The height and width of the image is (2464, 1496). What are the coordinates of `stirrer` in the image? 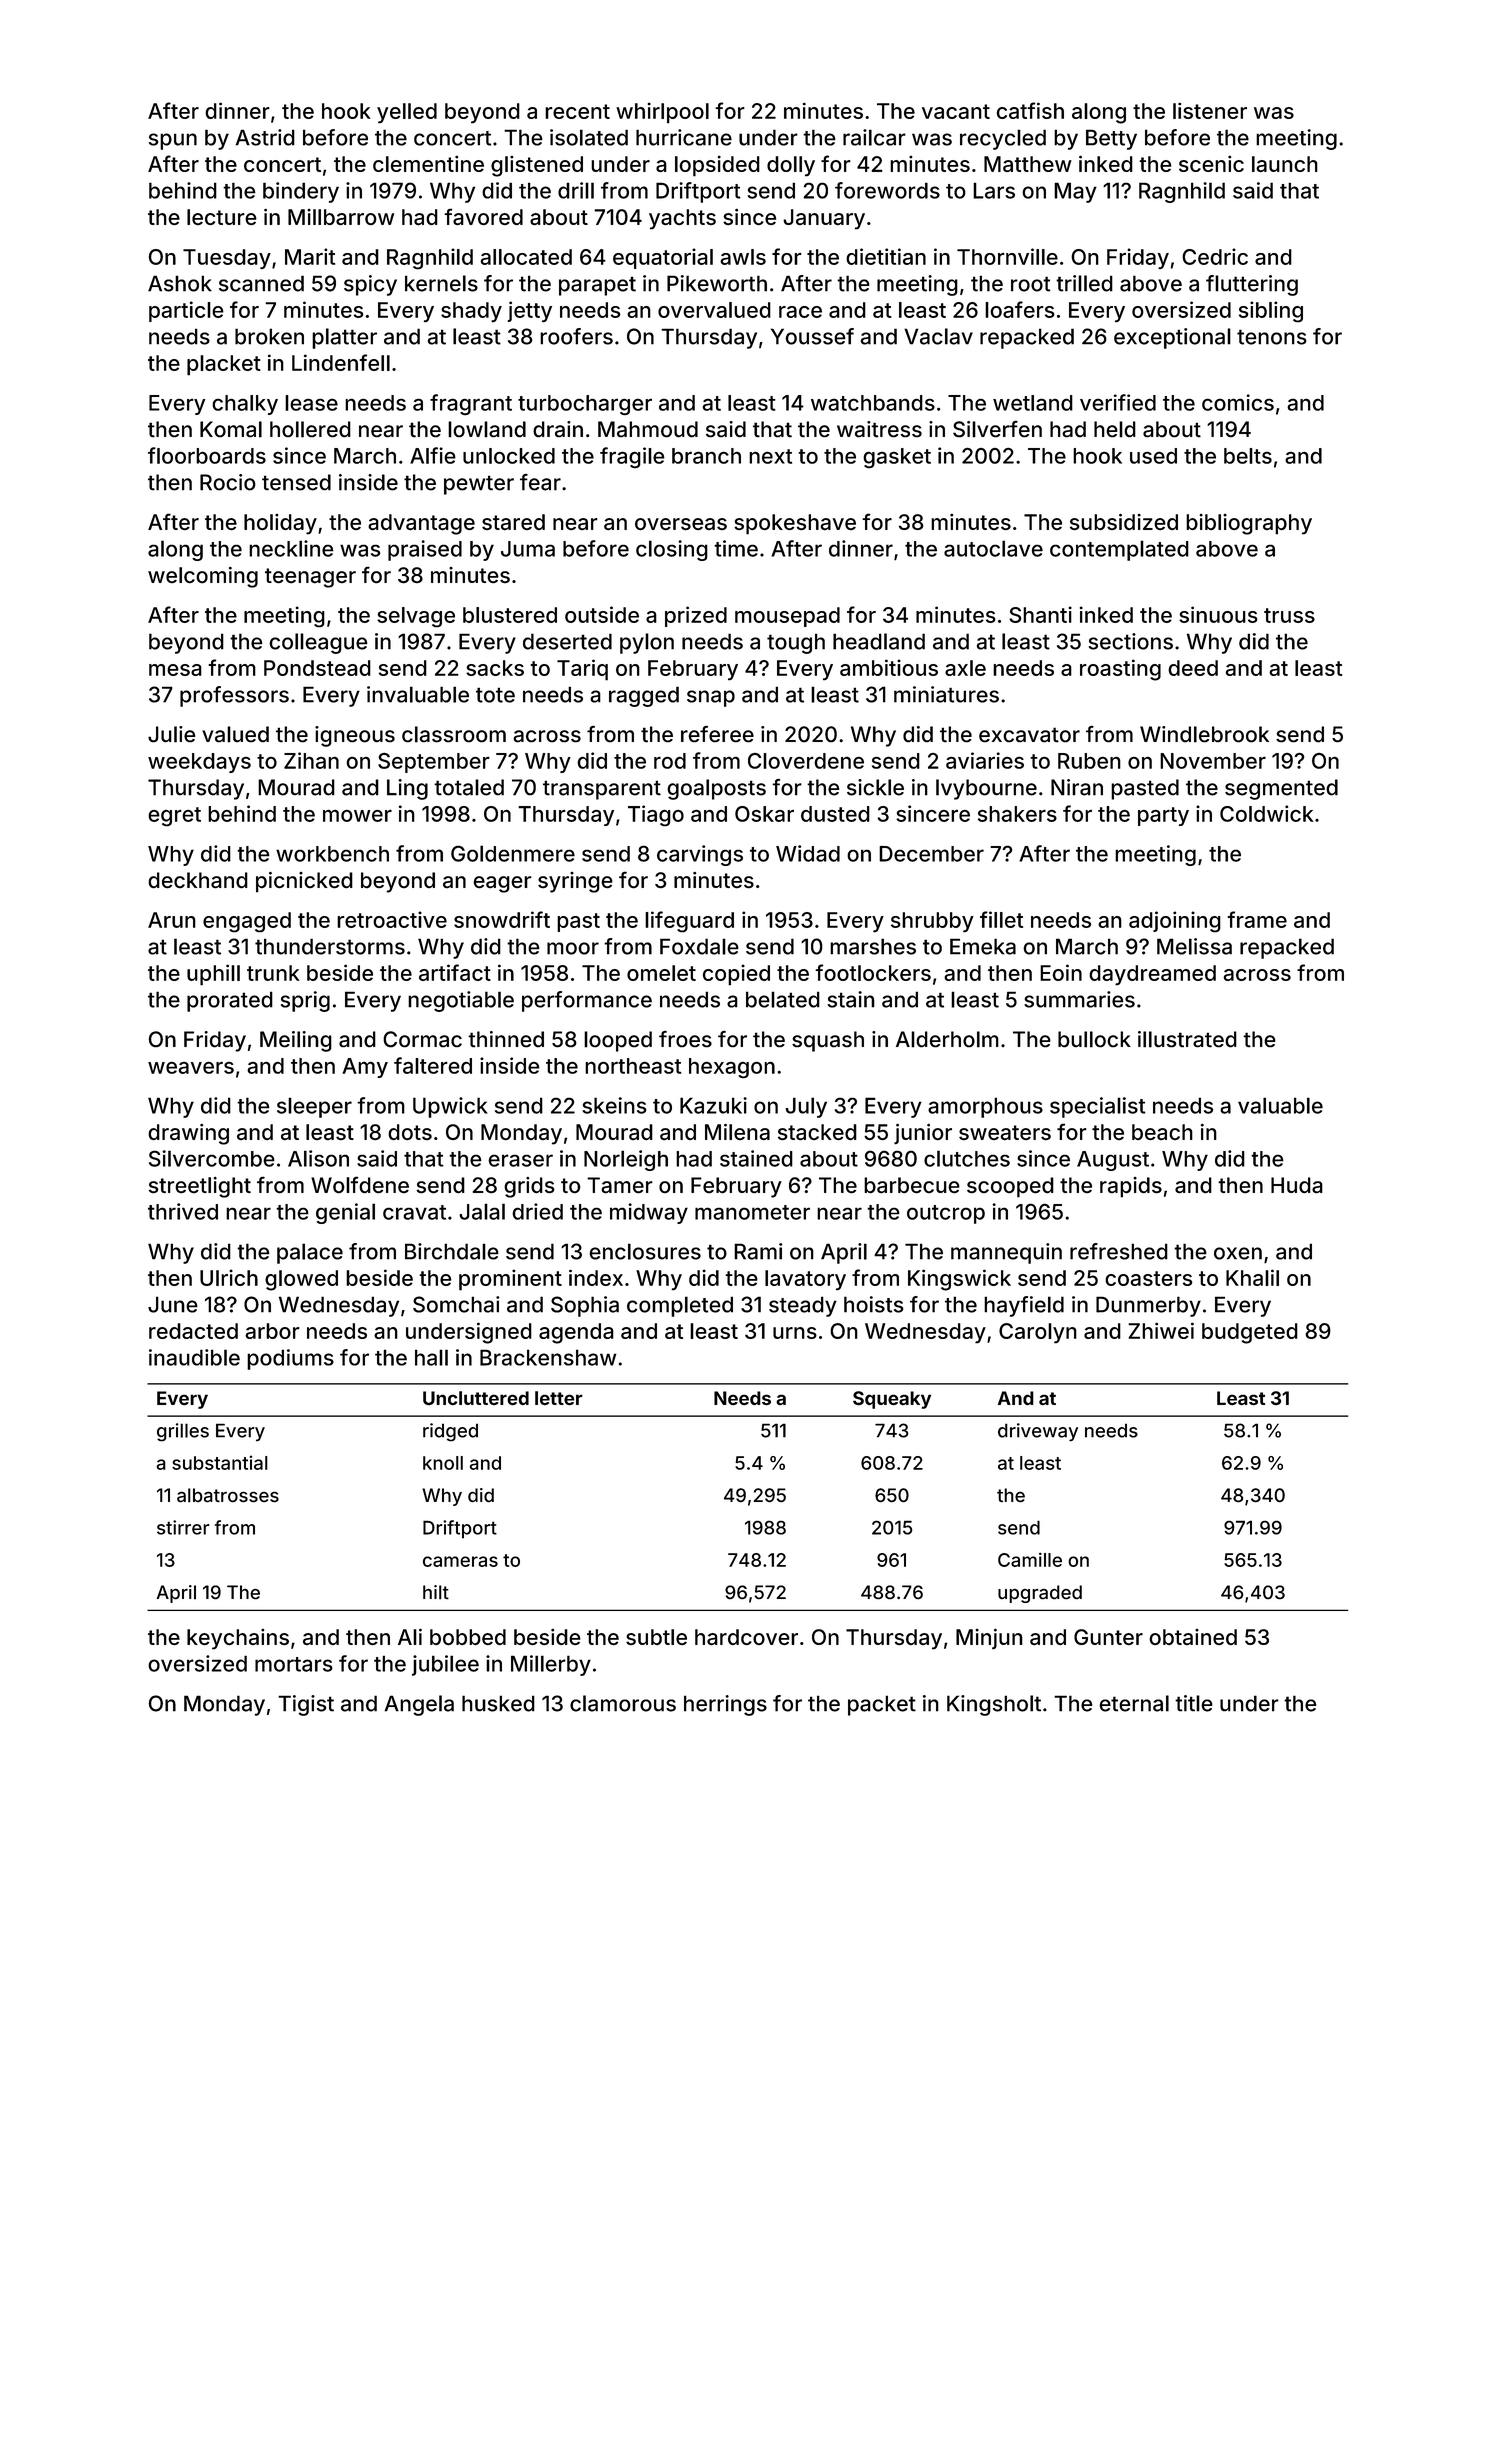 It's located at (183, 1527).
